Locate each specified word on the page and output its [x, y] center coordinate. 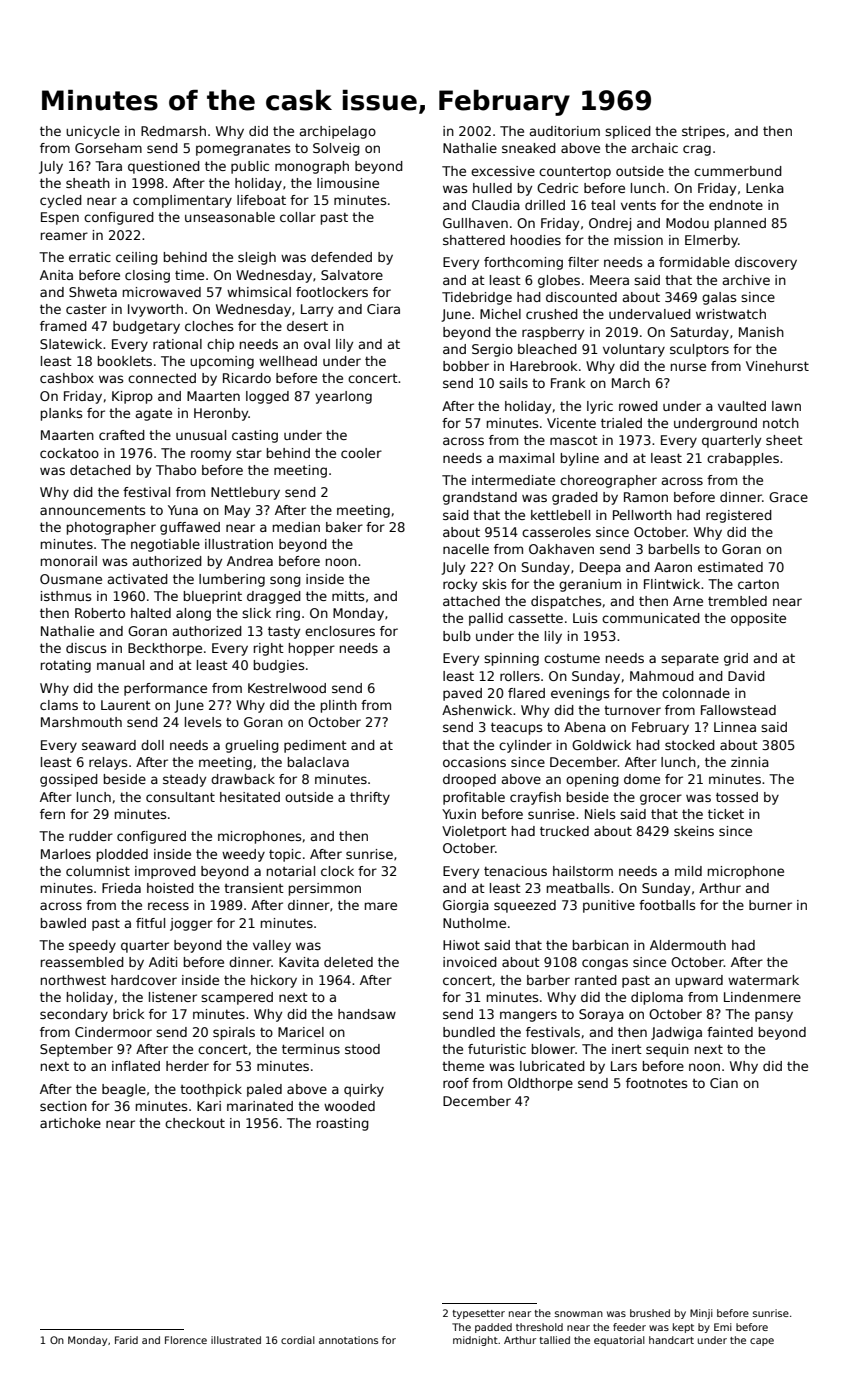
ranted [596, 980]
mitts [348, 596]
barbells [674, 549]
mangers [528, 1016]
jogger [191, 924]
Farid [126, 1340]
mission [638, 240]
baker [344, 527]
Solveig [336, 149]
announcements [92, 510]
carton [758, 584]
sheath [88, 183]
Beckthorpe [165, 649]
